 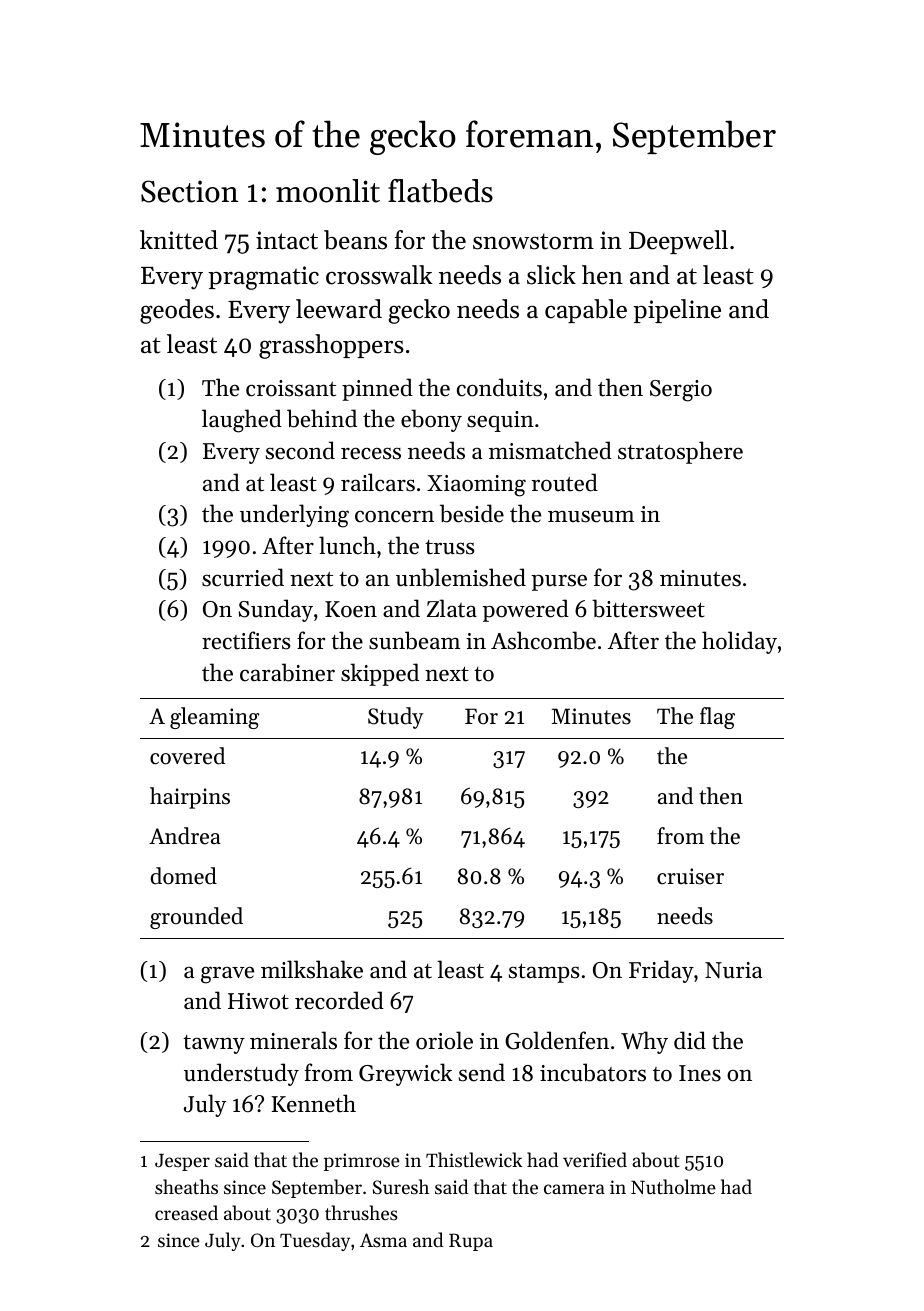 What do you see at coordinates (678, 242) in the document?
I see `Deepwell` at bounding box center [678, 242].
